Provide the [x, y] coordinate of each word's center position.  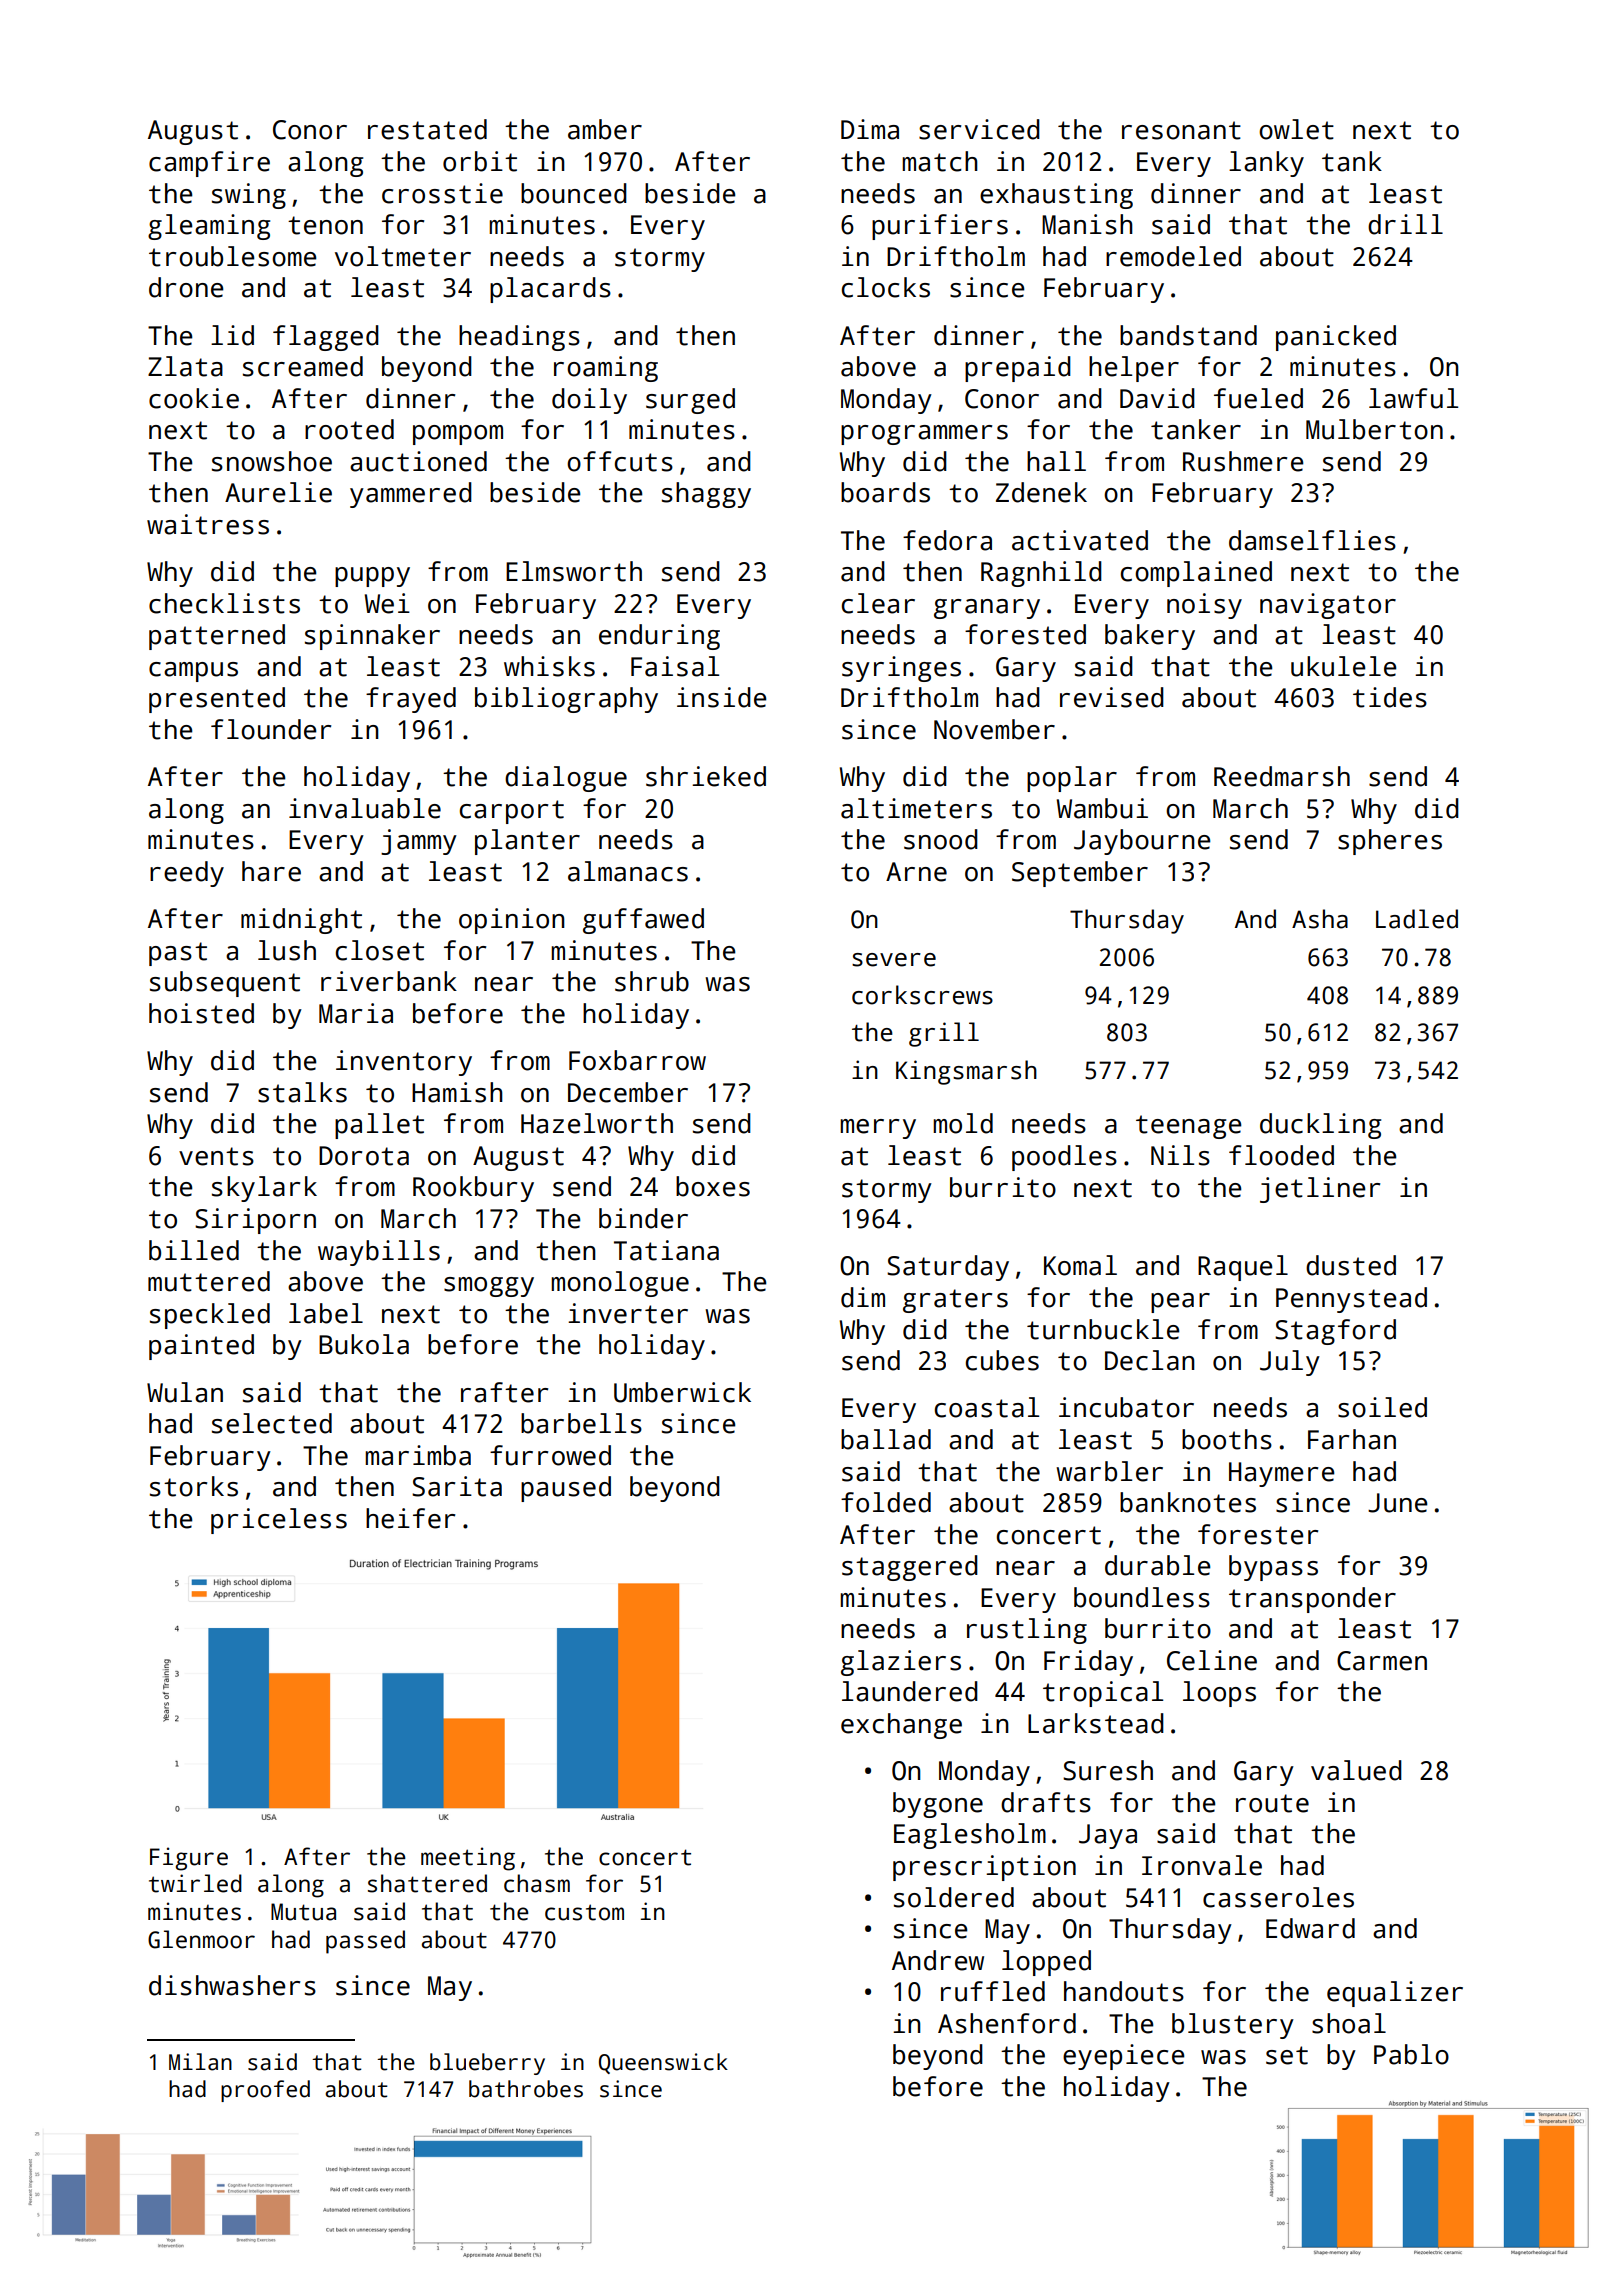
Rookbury [473, 1189]
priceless [279, 1521]
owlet [1296, 129]
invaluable [365, 808]
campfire [209, 164]
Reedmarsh [1282, 776]
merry [878, 1129]
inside [722, 697]
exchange [901, 1726]
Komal [1080, 1265]
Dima [870, 129]
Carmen [1382, 1661]
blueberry [487, 2064]
